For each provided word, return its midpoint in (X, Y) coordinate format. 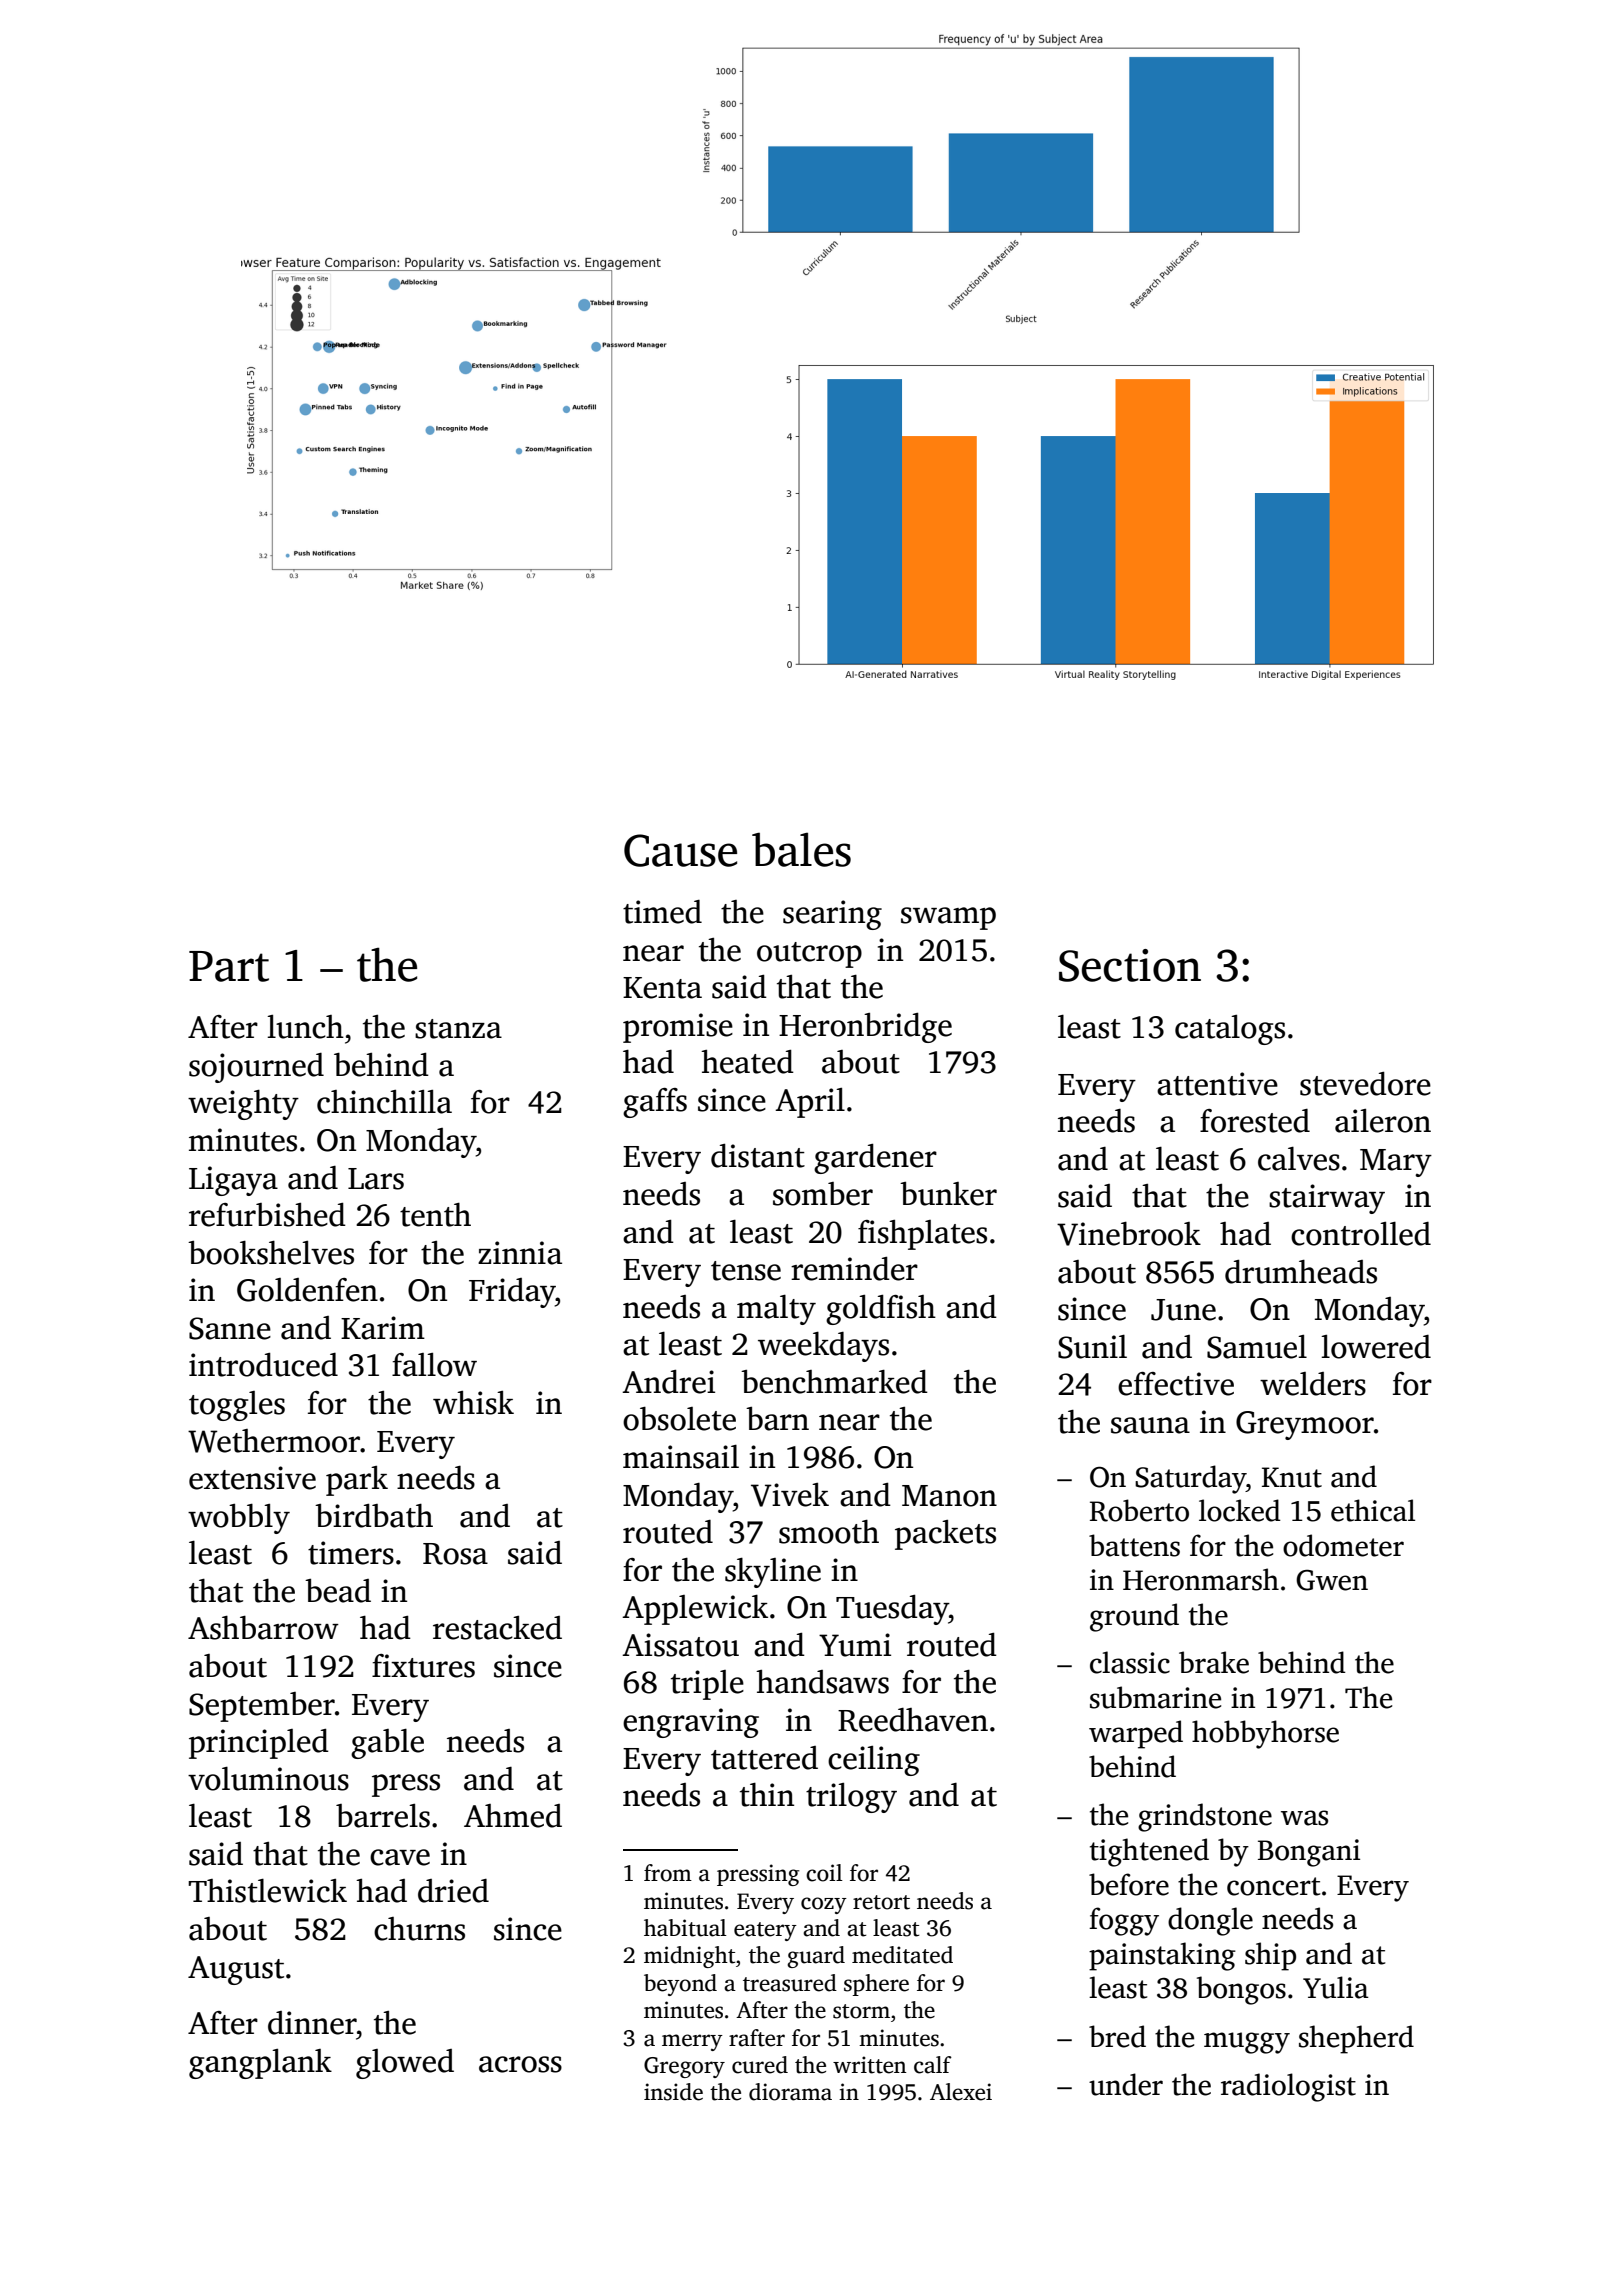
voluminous (268, 1779)
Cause (680, 850)
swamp (948, 918)
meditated (902, 1955)
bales (801, 849)
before (1129, 1884)
